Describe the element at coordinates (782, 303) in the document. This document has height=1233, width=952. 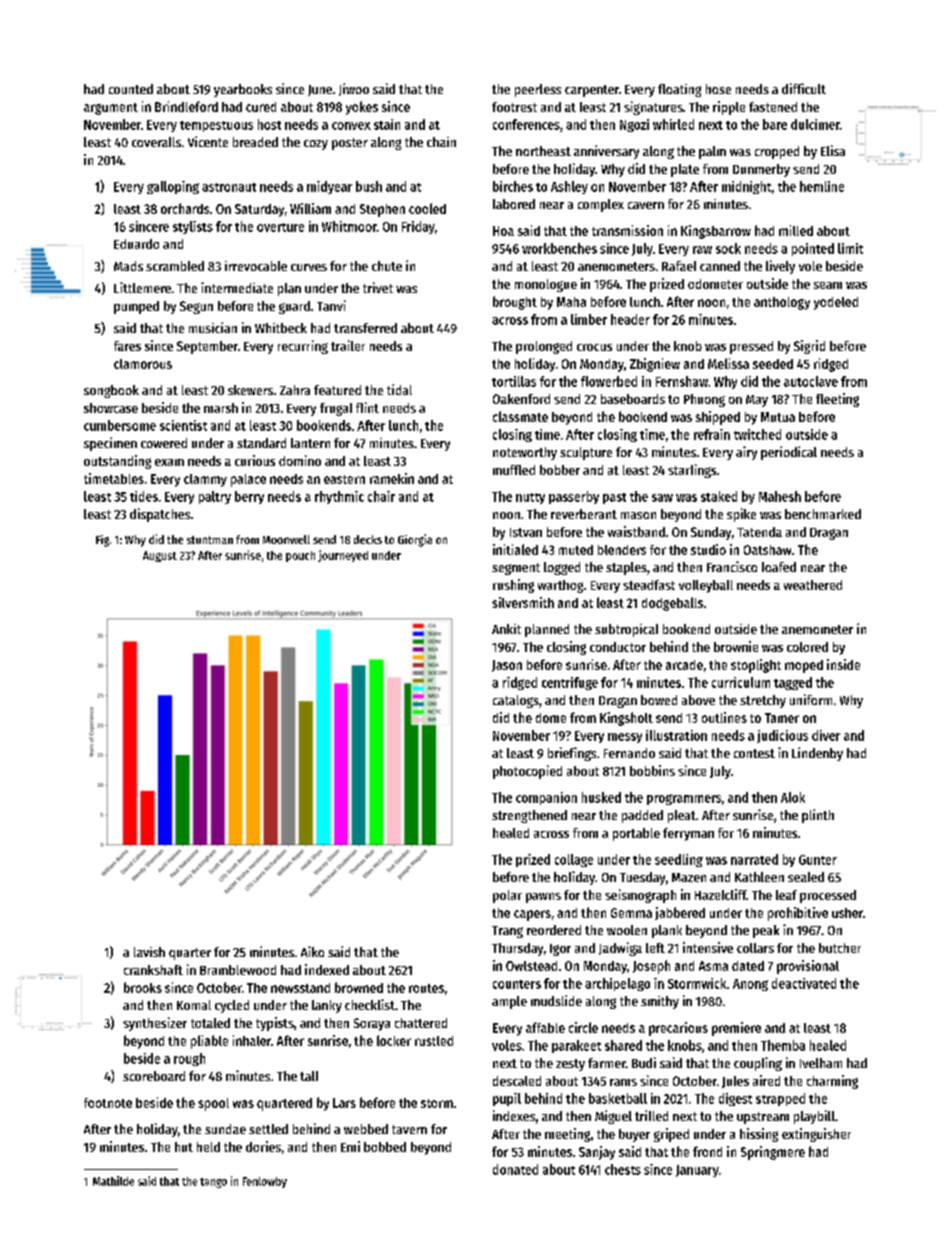
I see `anthology` at that location.
